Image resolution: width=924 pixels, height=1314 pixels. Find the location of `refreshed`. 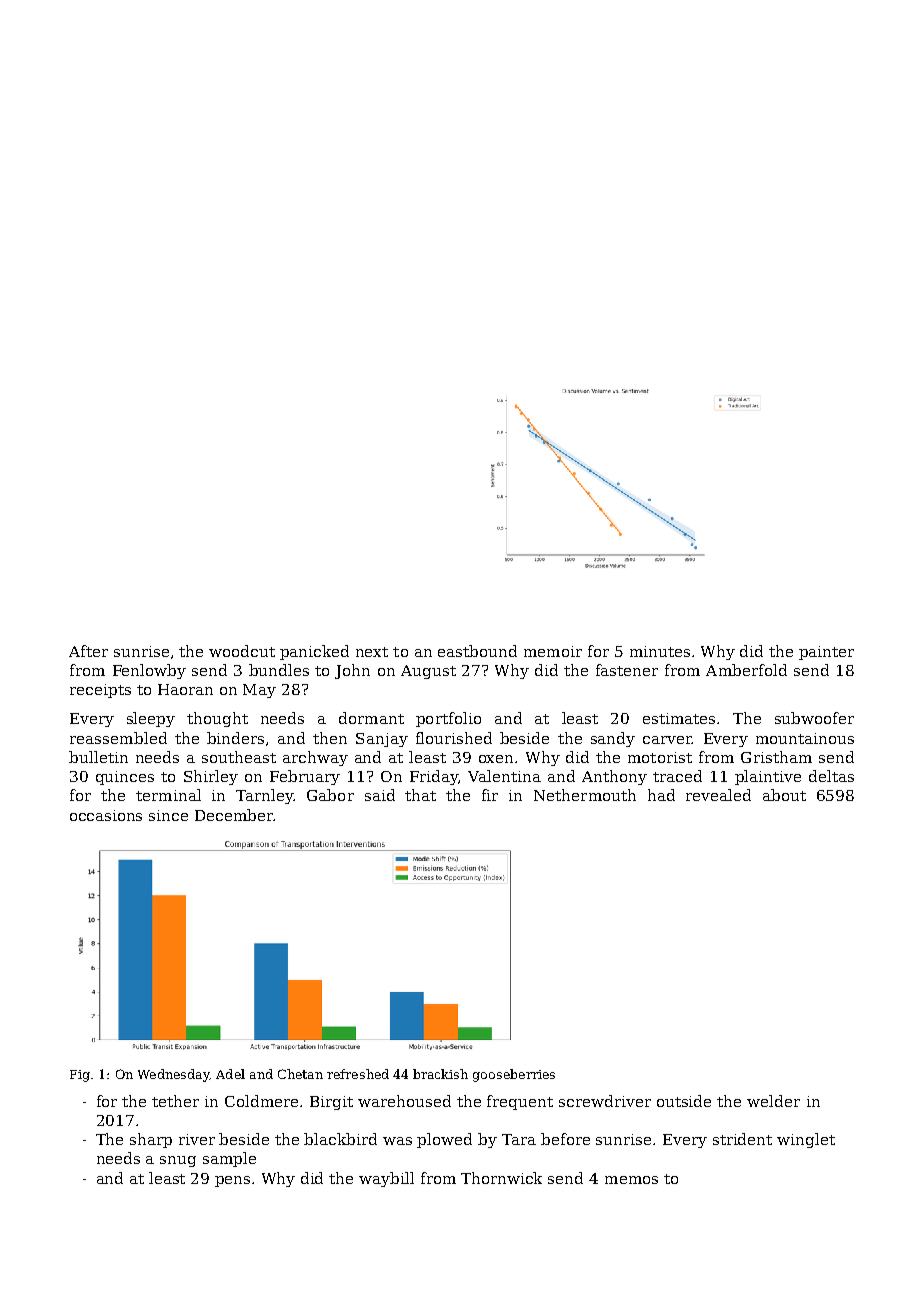

refreshed is located at coordinates (358, 1074).
